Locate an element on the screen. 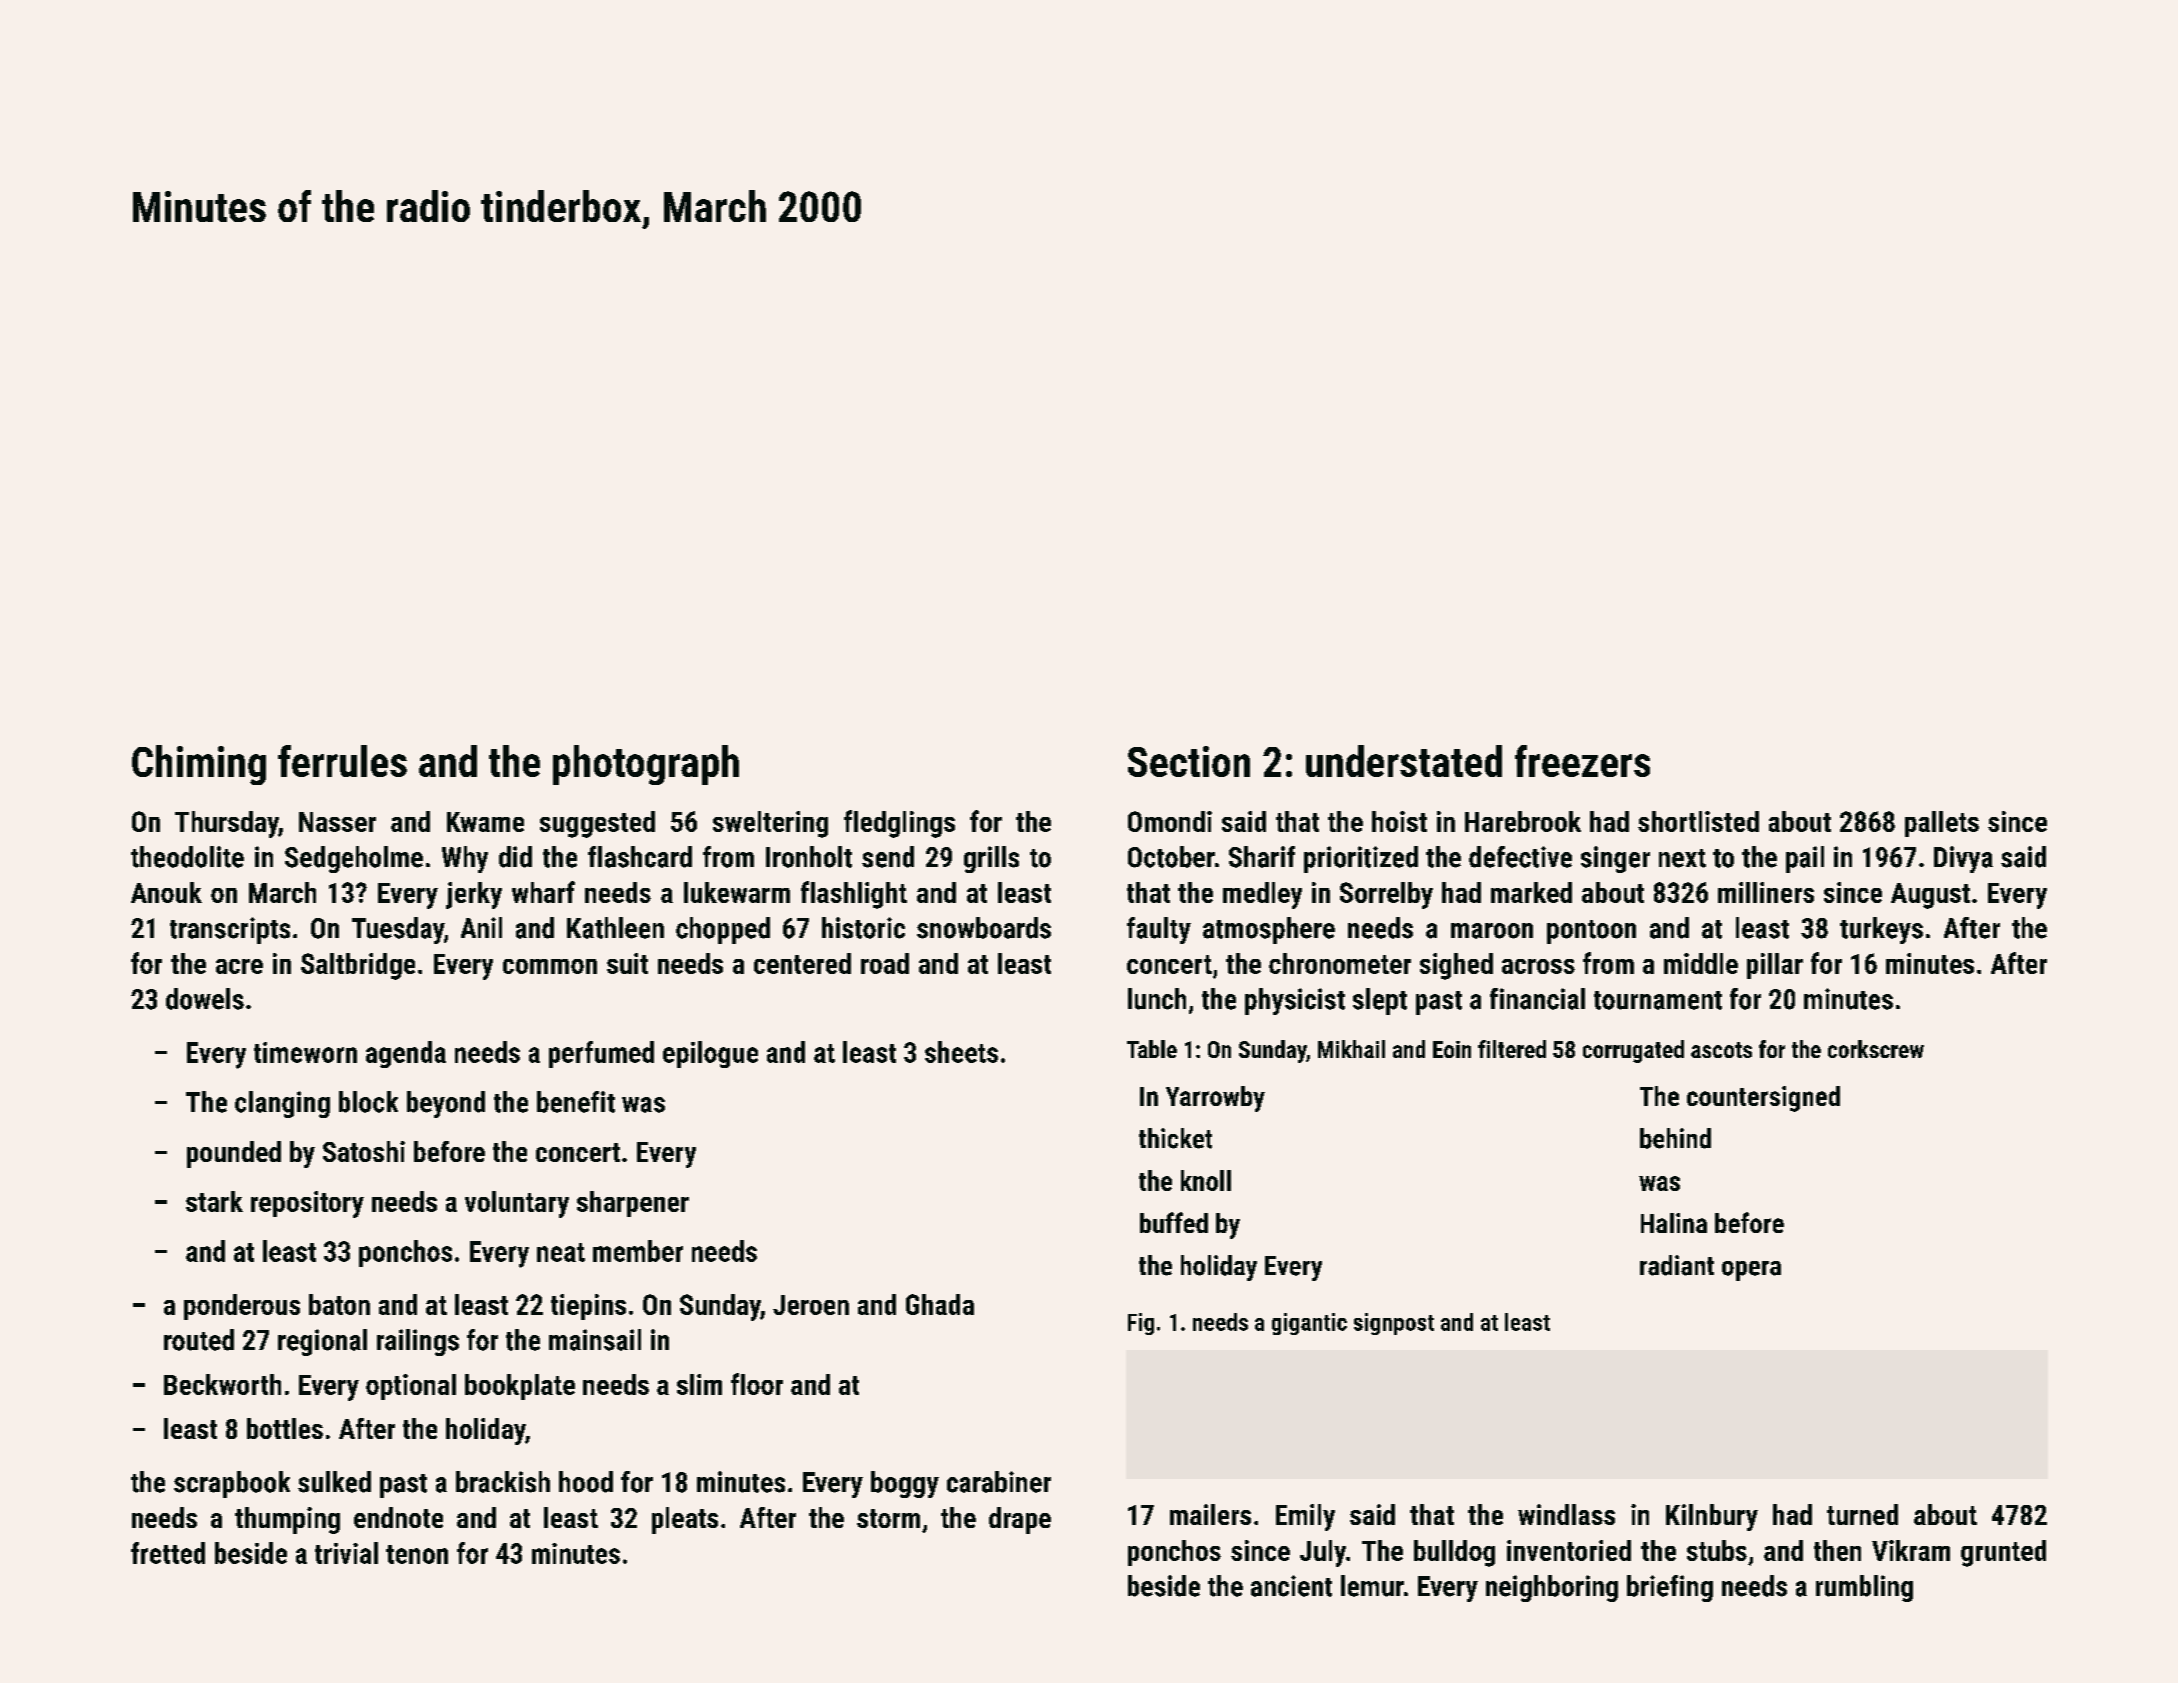 The image size is (2178, 1683). opera is located at coordinates (1751, 1271).
